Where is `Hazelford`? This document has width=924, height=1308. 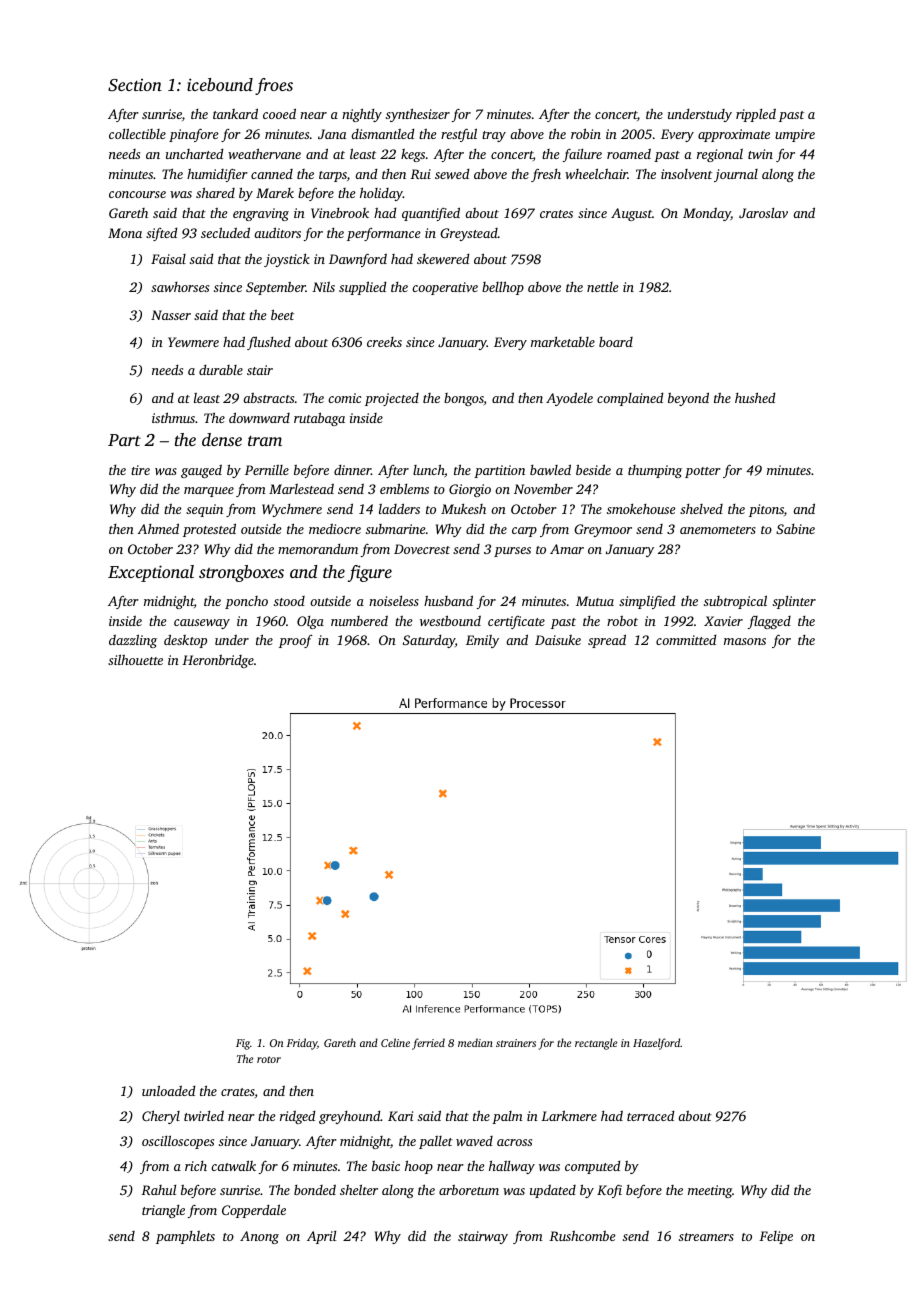
Hazelford is located at coordinates (657, 1044).
